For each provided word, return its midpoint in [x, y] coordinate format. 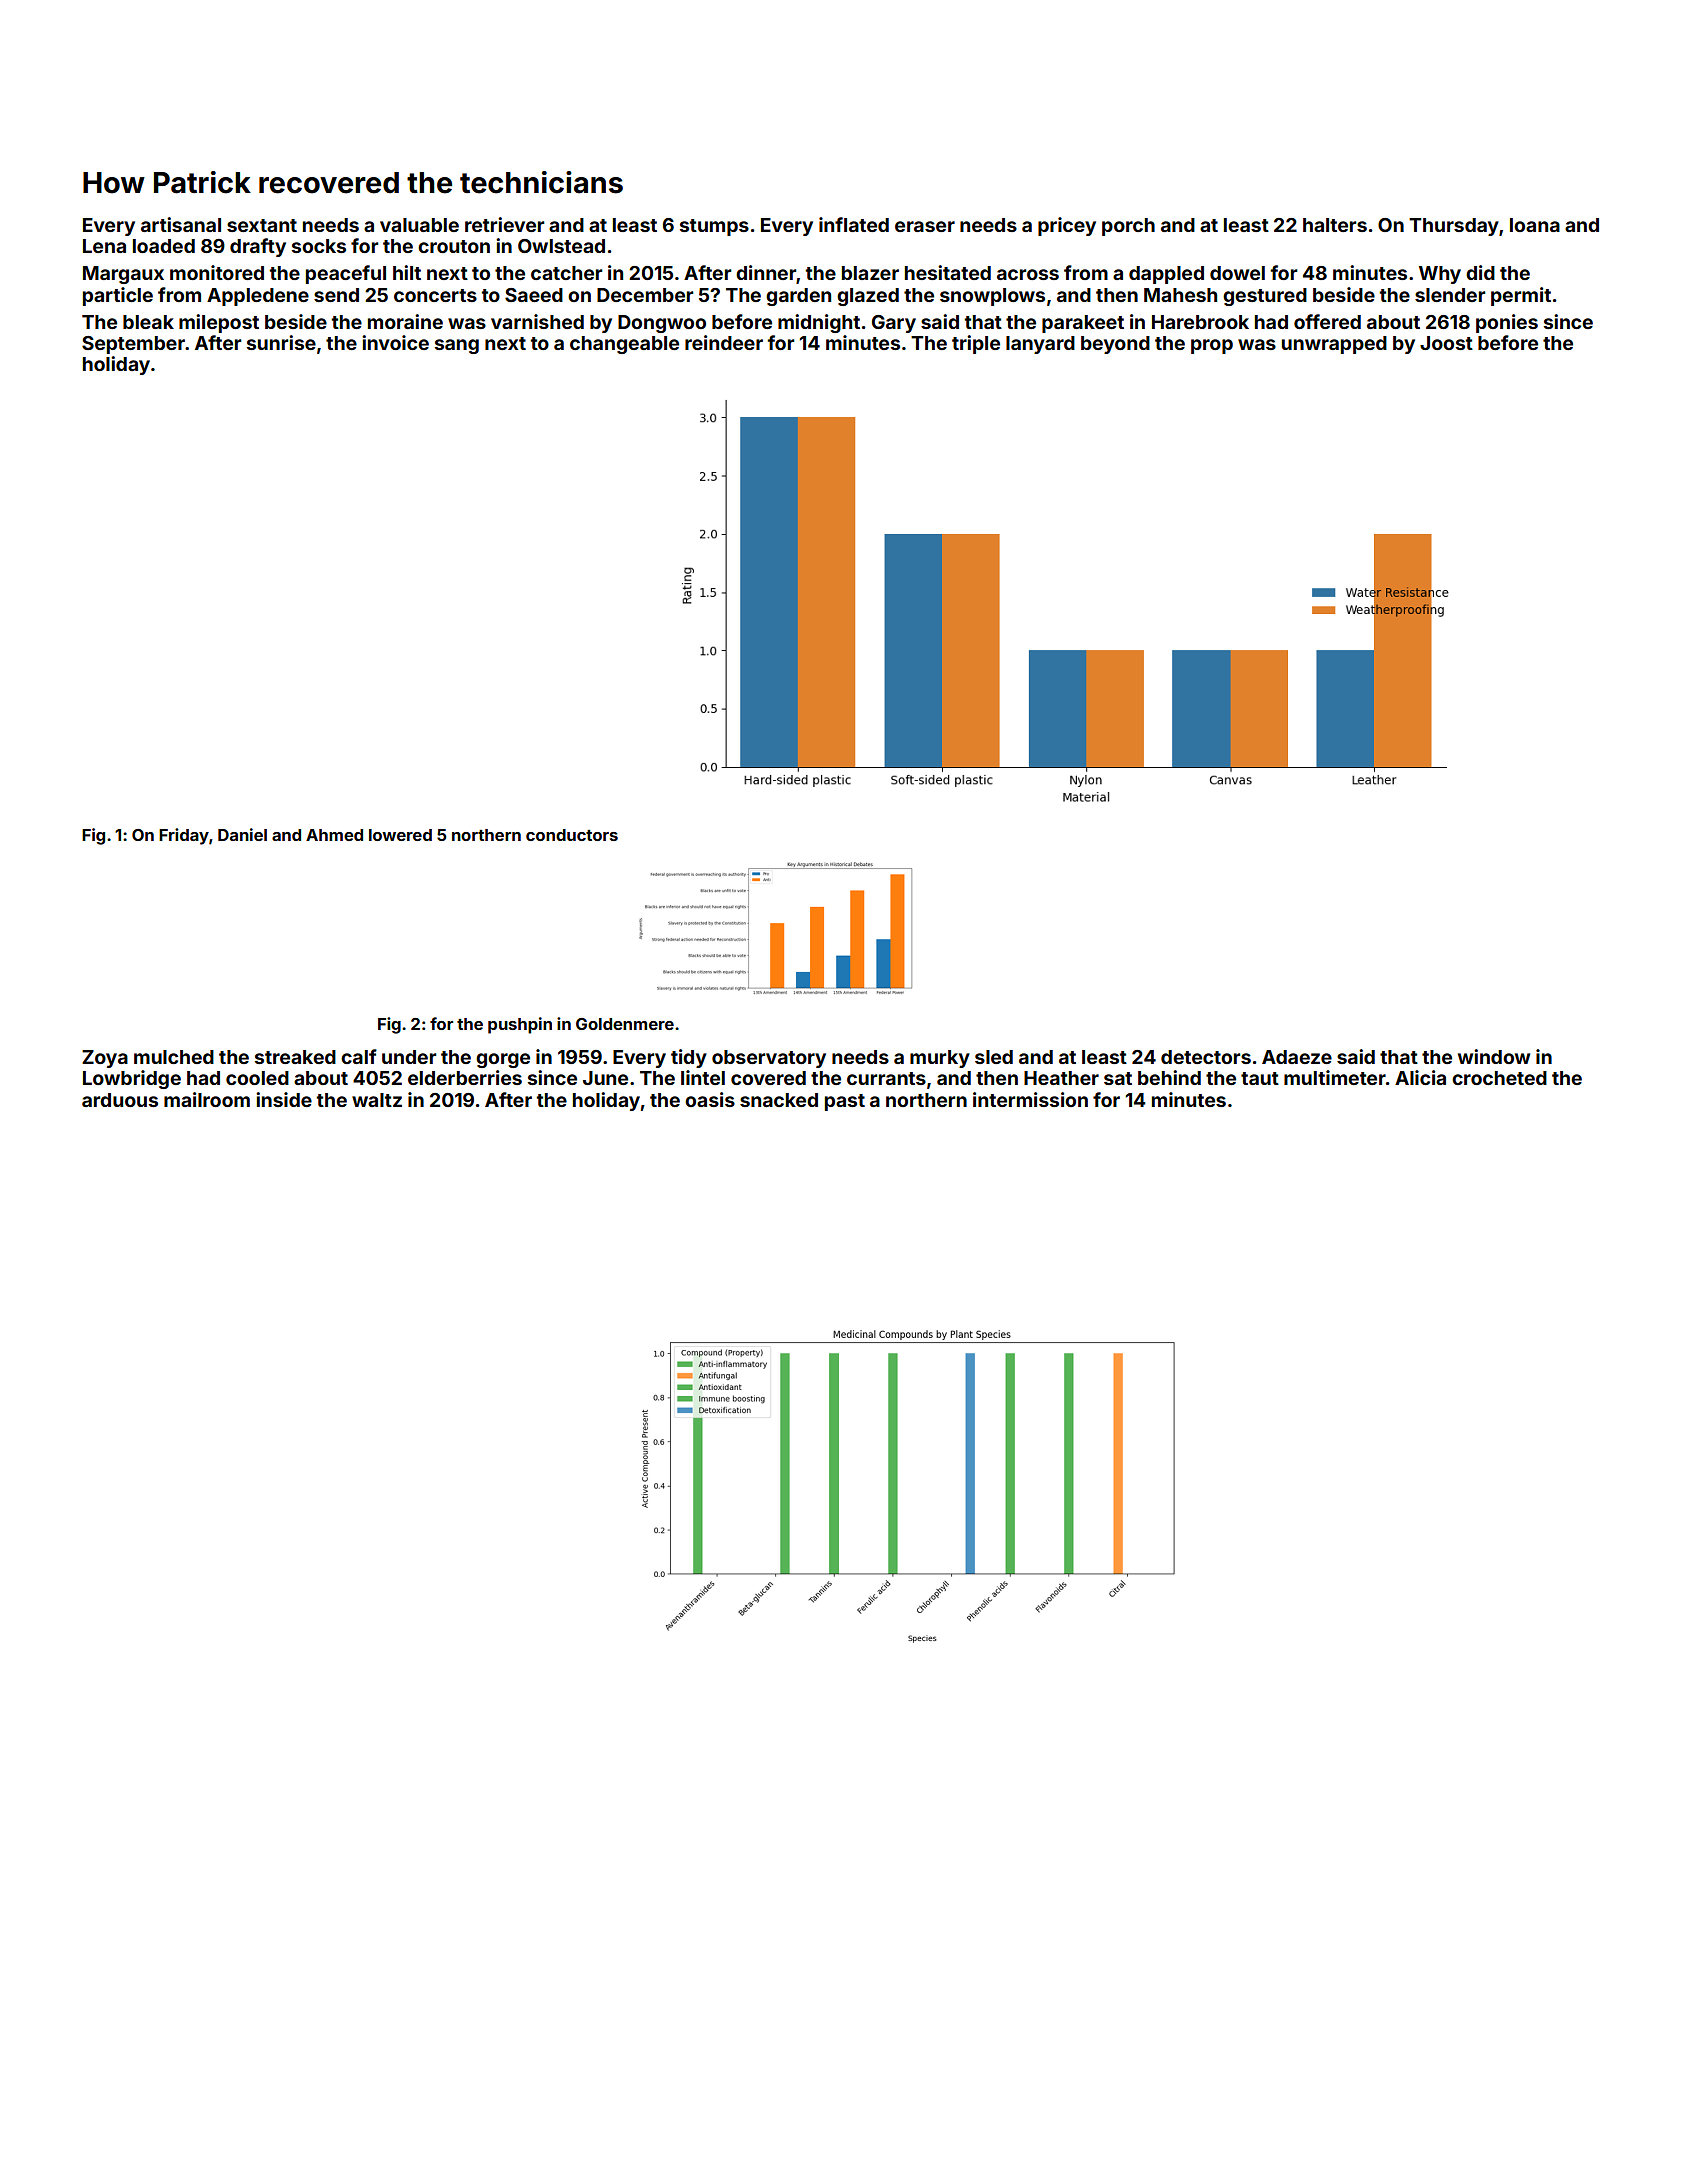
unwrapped [1334, 345]
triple [976, 344]
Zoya [105, 1059]
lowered [400, 835]
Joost [1446, 343]
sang [457, 346]
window [1494, 1056]
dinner [766, 272]
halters [1335, 225]
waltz [377, 1100]
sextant [262, 225]
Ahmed [334, 835]
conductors [572, 835]
